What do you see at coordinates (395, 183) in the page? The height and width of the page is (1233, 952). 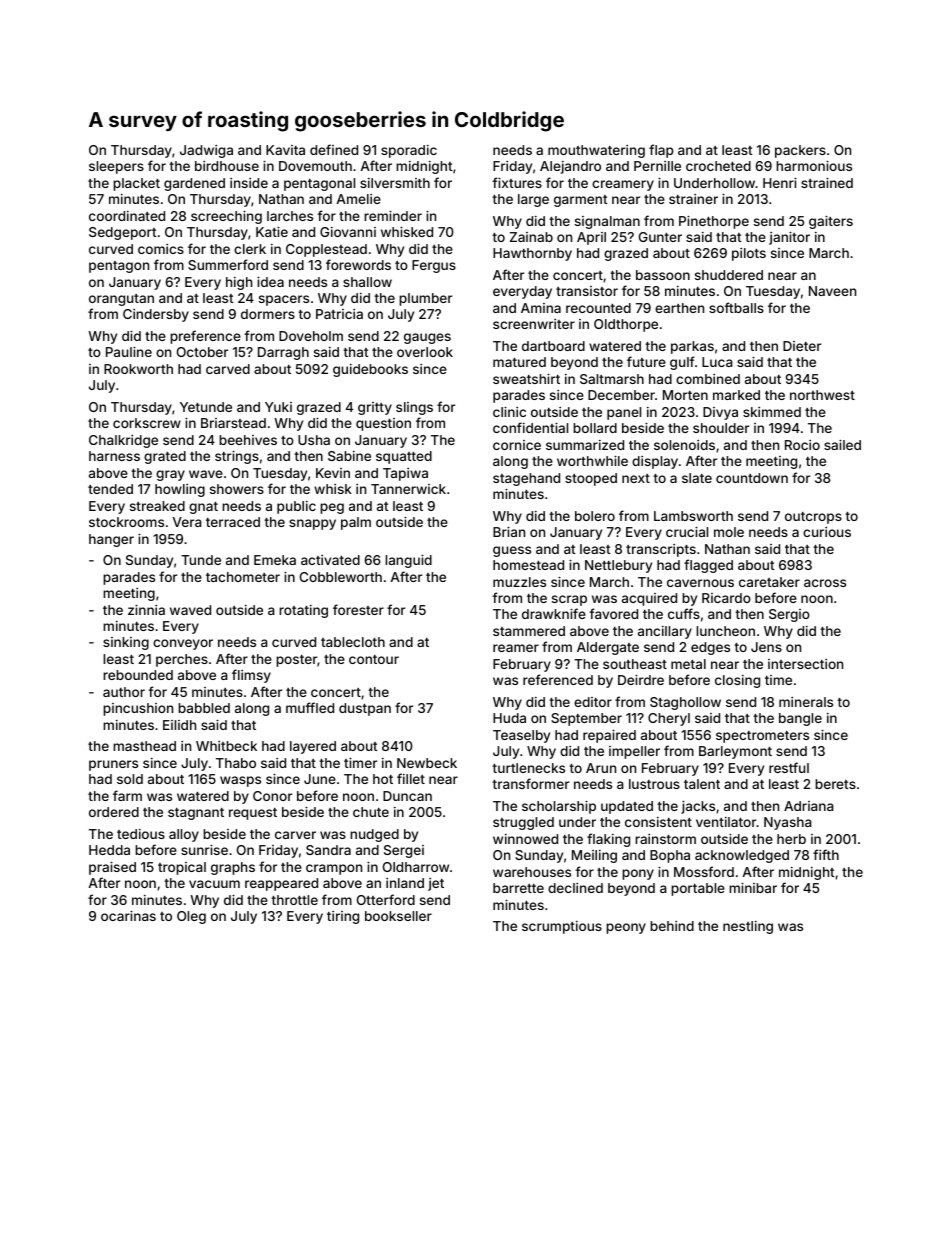 I see `silversmith` at bounding box center [395, 183].
